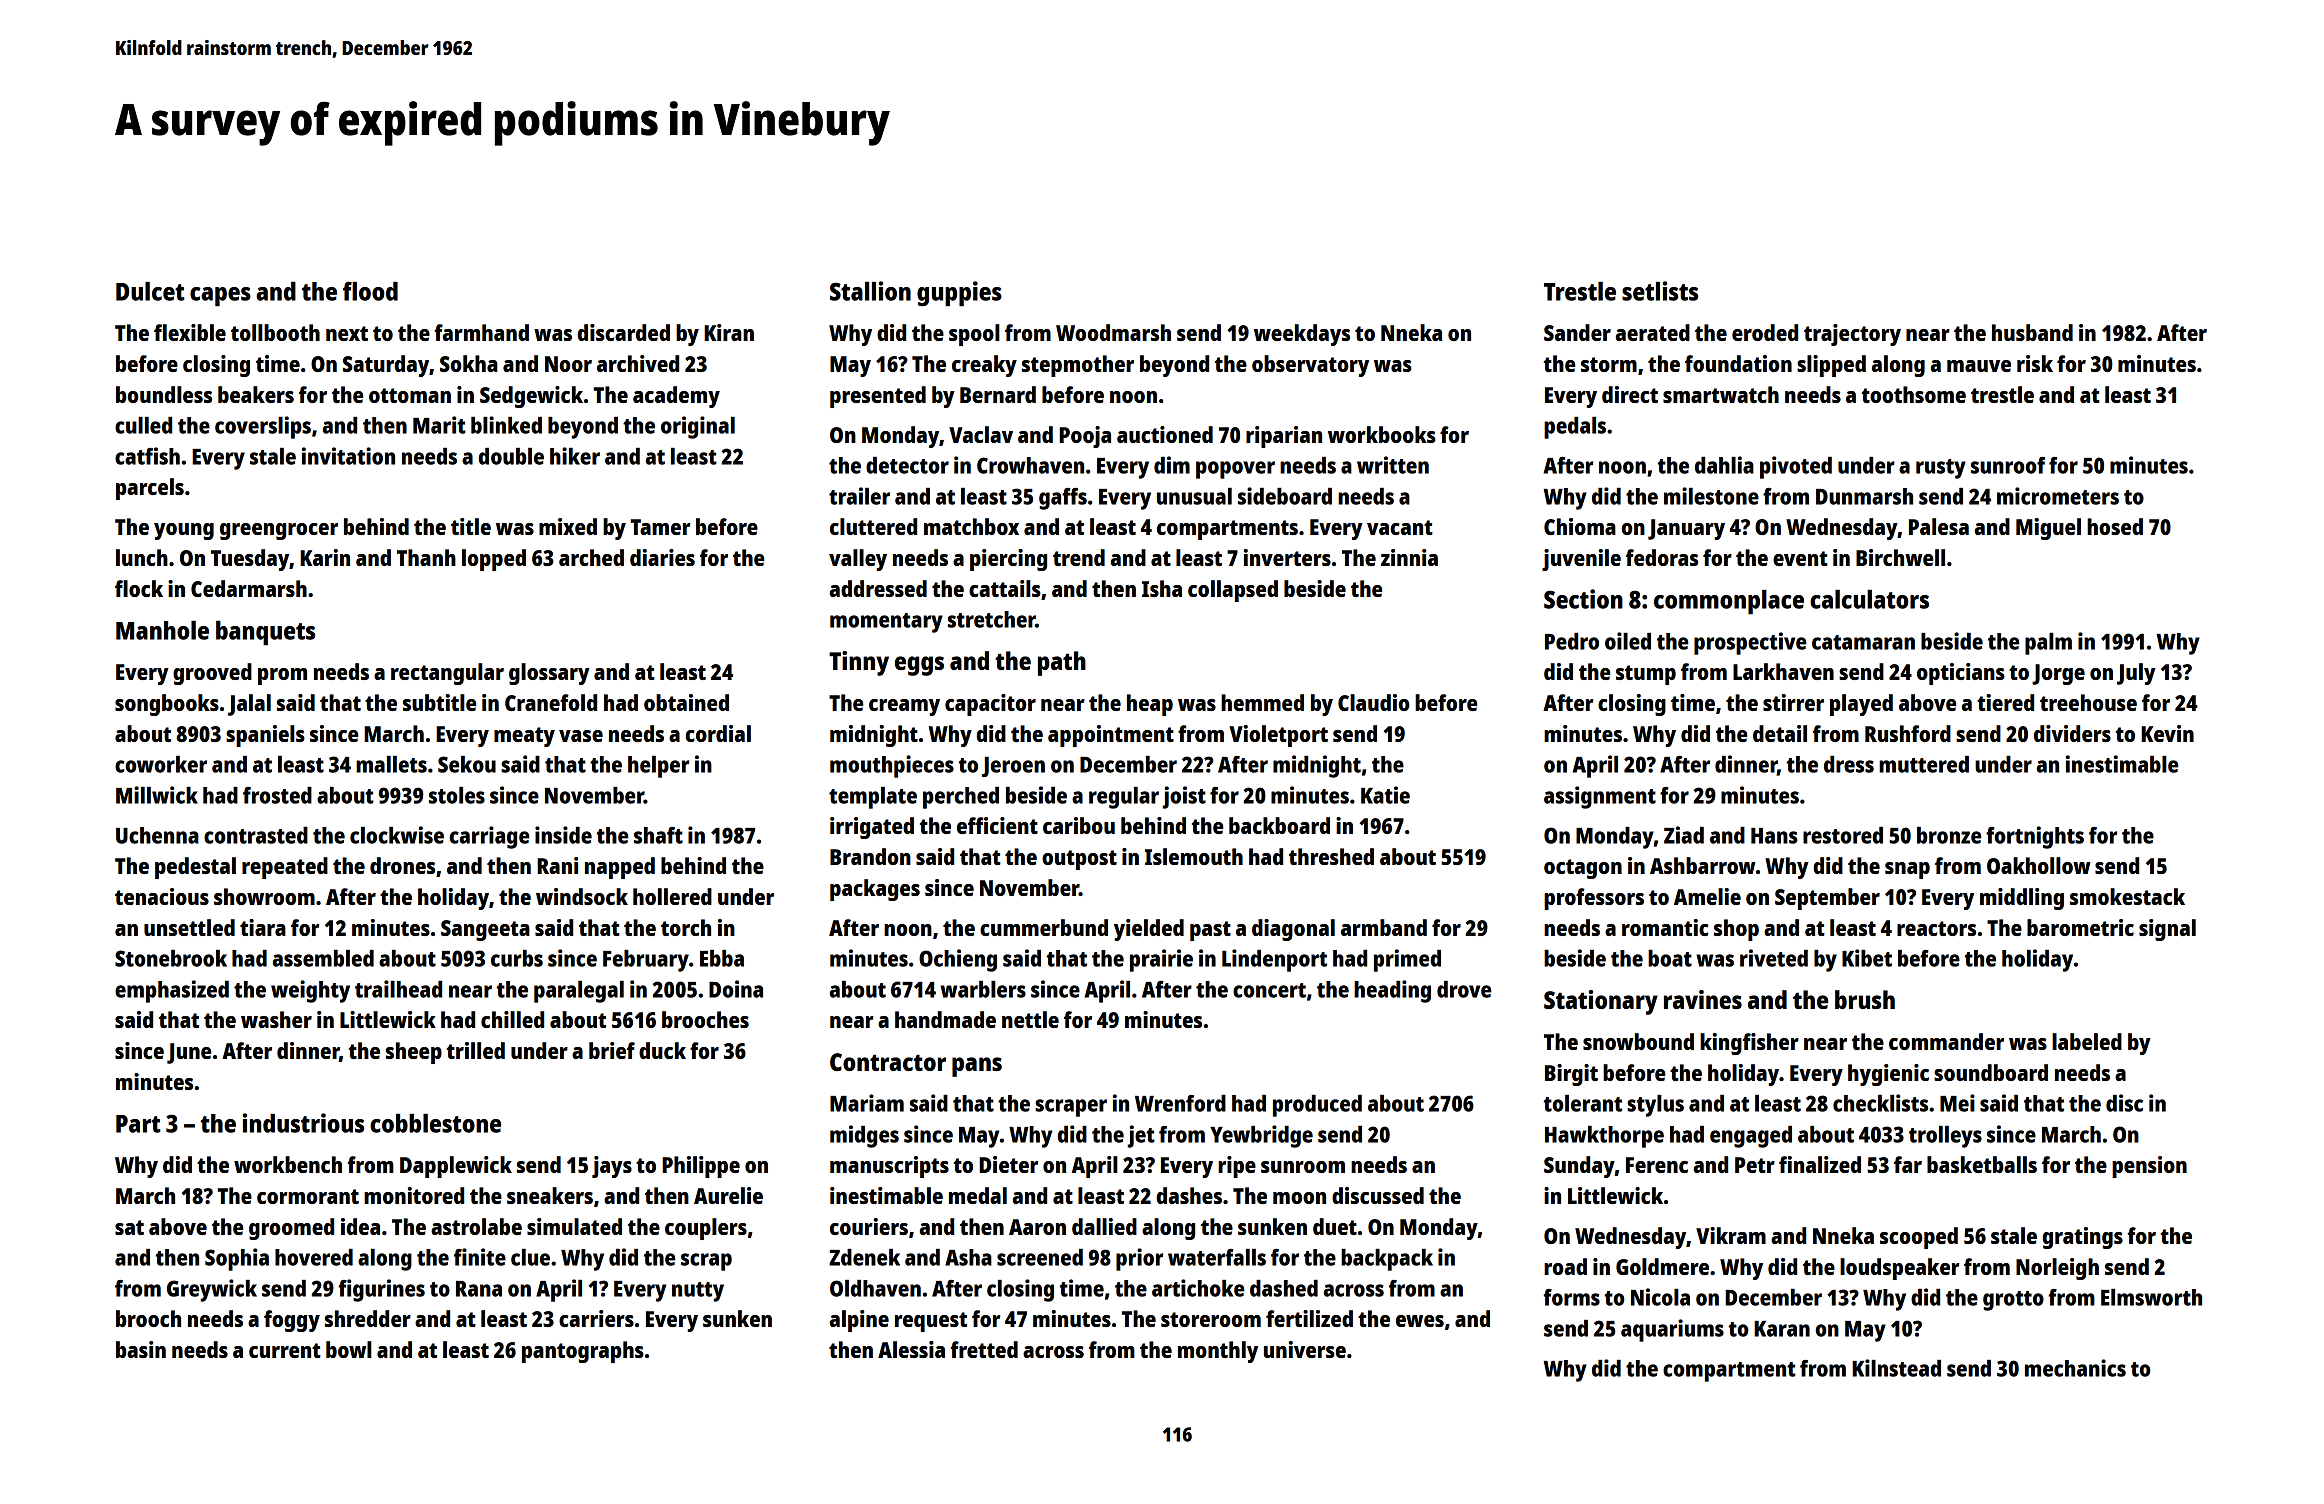  I want to click on unusual, so click(1194, 496).
